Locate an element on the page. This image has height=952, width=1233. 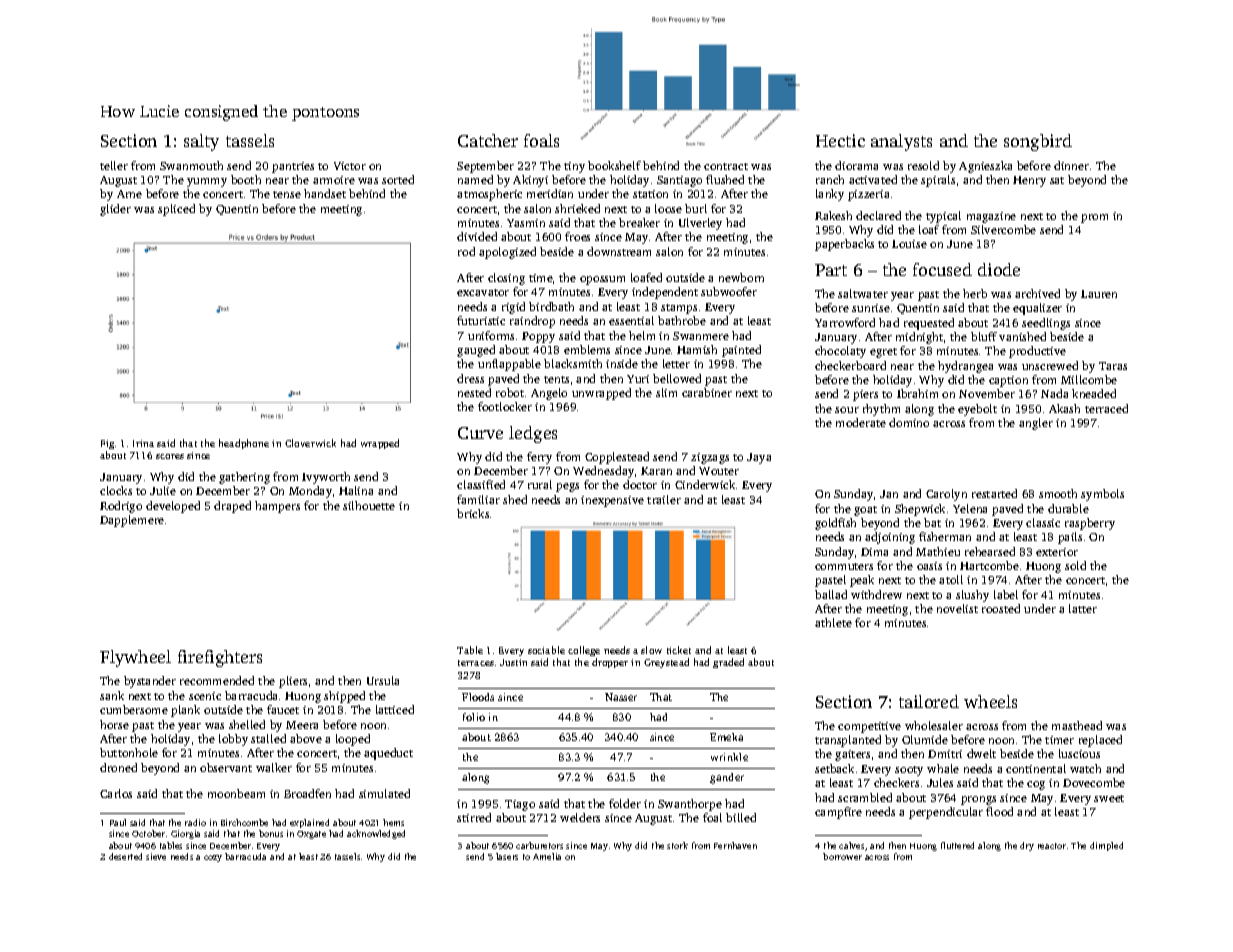
Giorgia is located at coordinates (185, 834).
